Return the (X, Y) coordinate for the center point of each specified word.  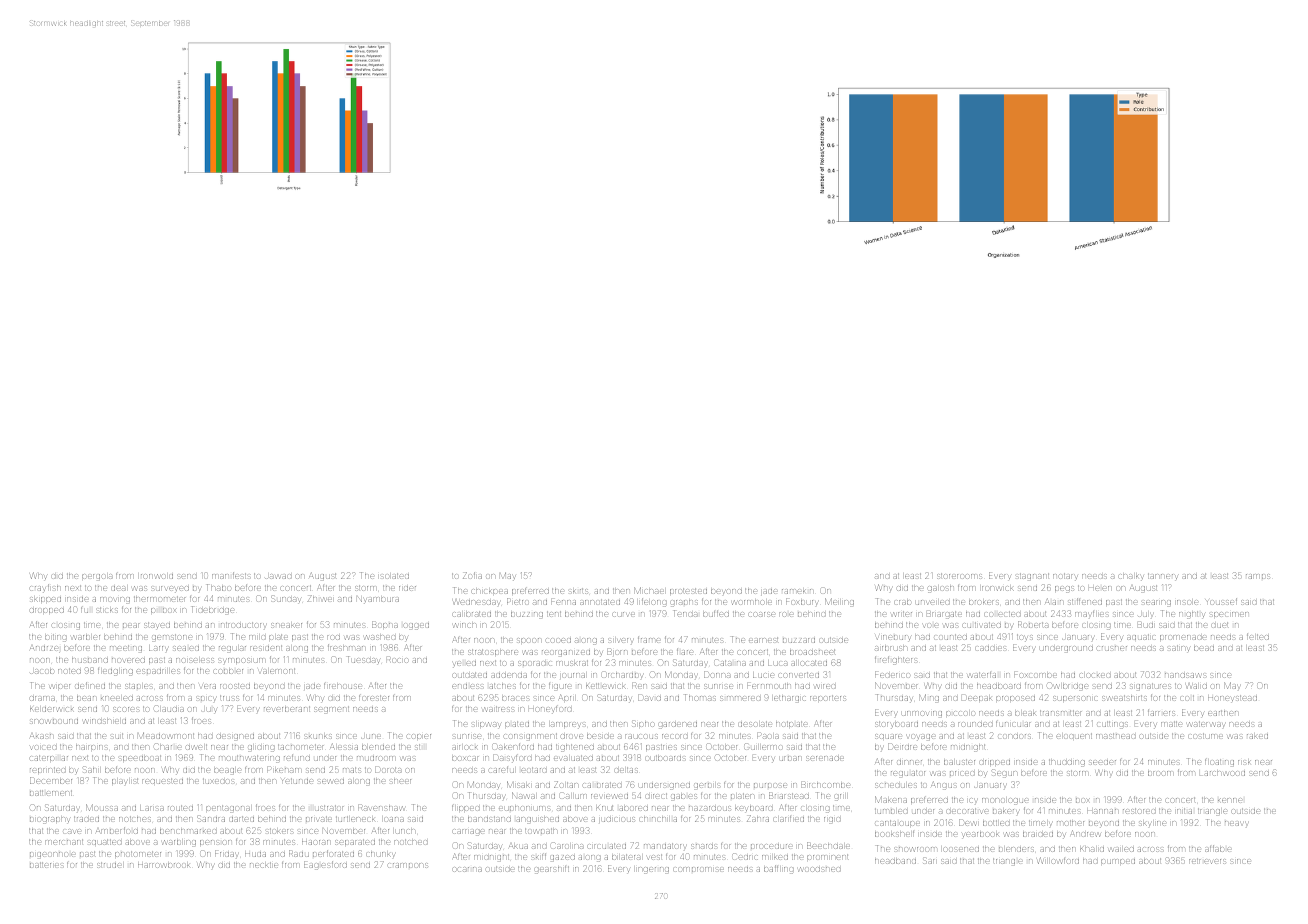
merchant (64, 842)
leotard (534, 770)
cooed (558, 640)
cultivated (982, 625)
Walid (1197, 686)
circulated (607, 846)
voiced (44, 747)
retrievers (1207, 861)
